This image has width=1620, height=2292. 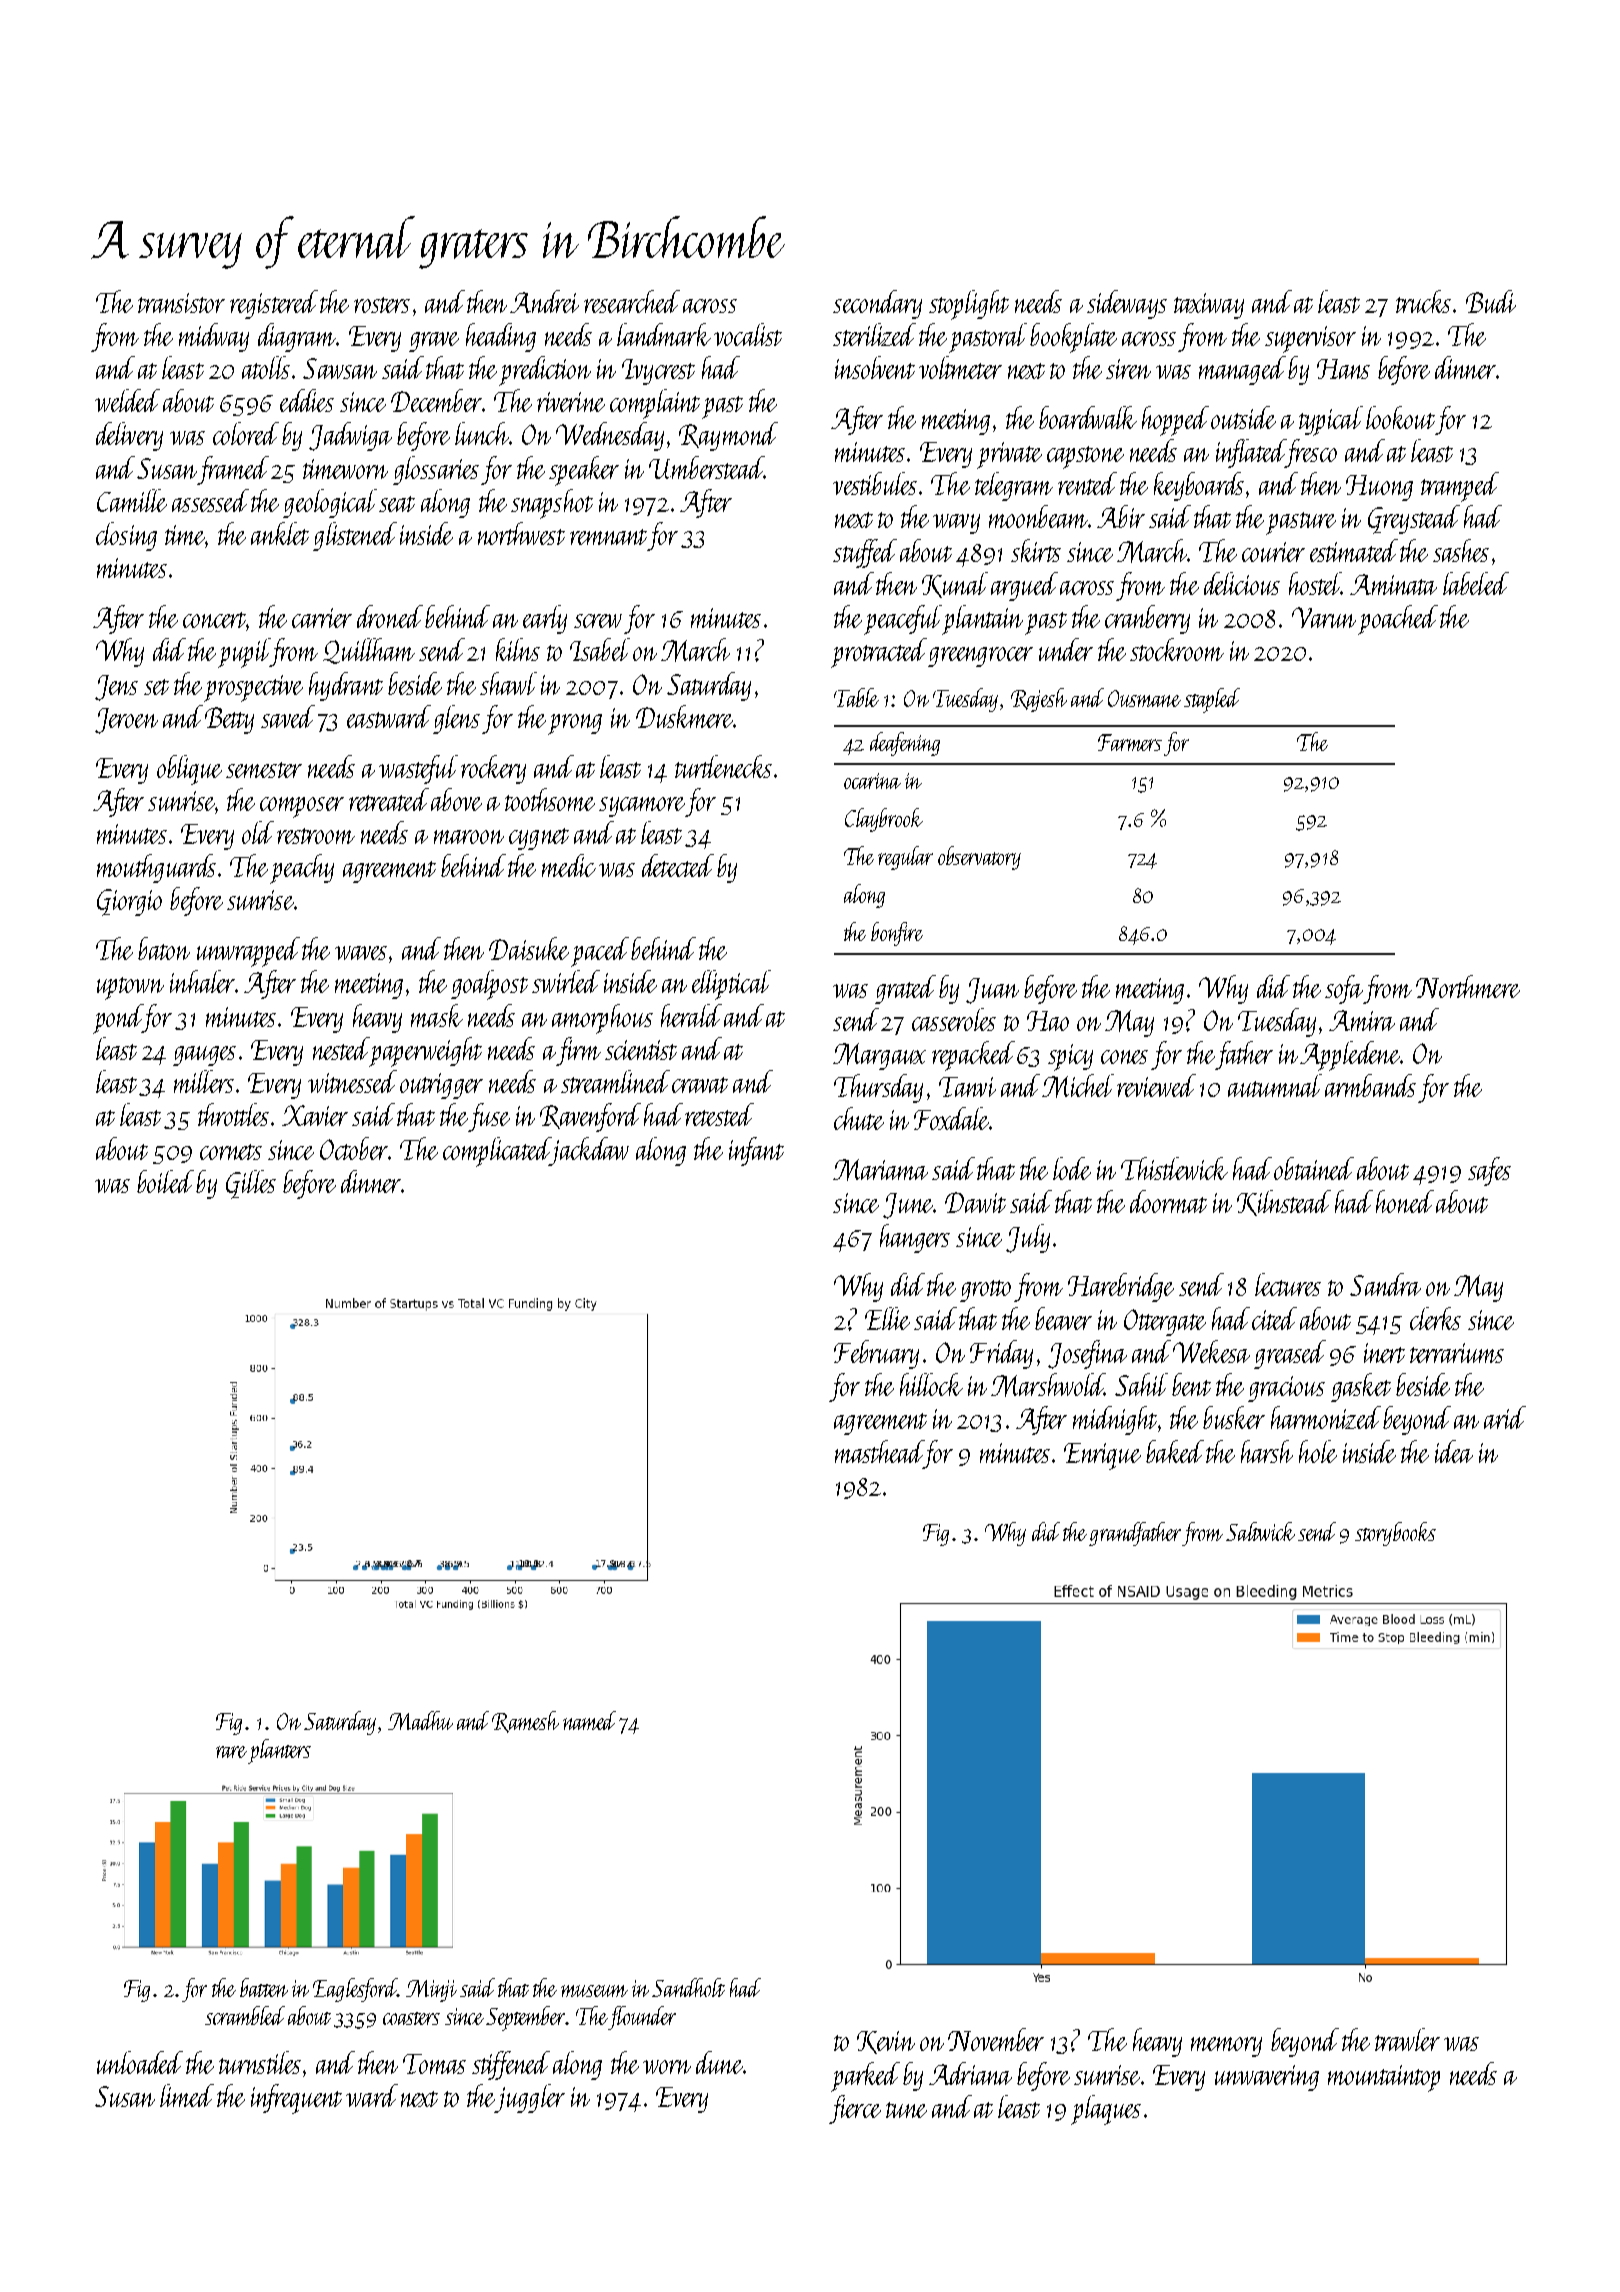 I want to click on Ramesh, so click(x=525, y=1722).
